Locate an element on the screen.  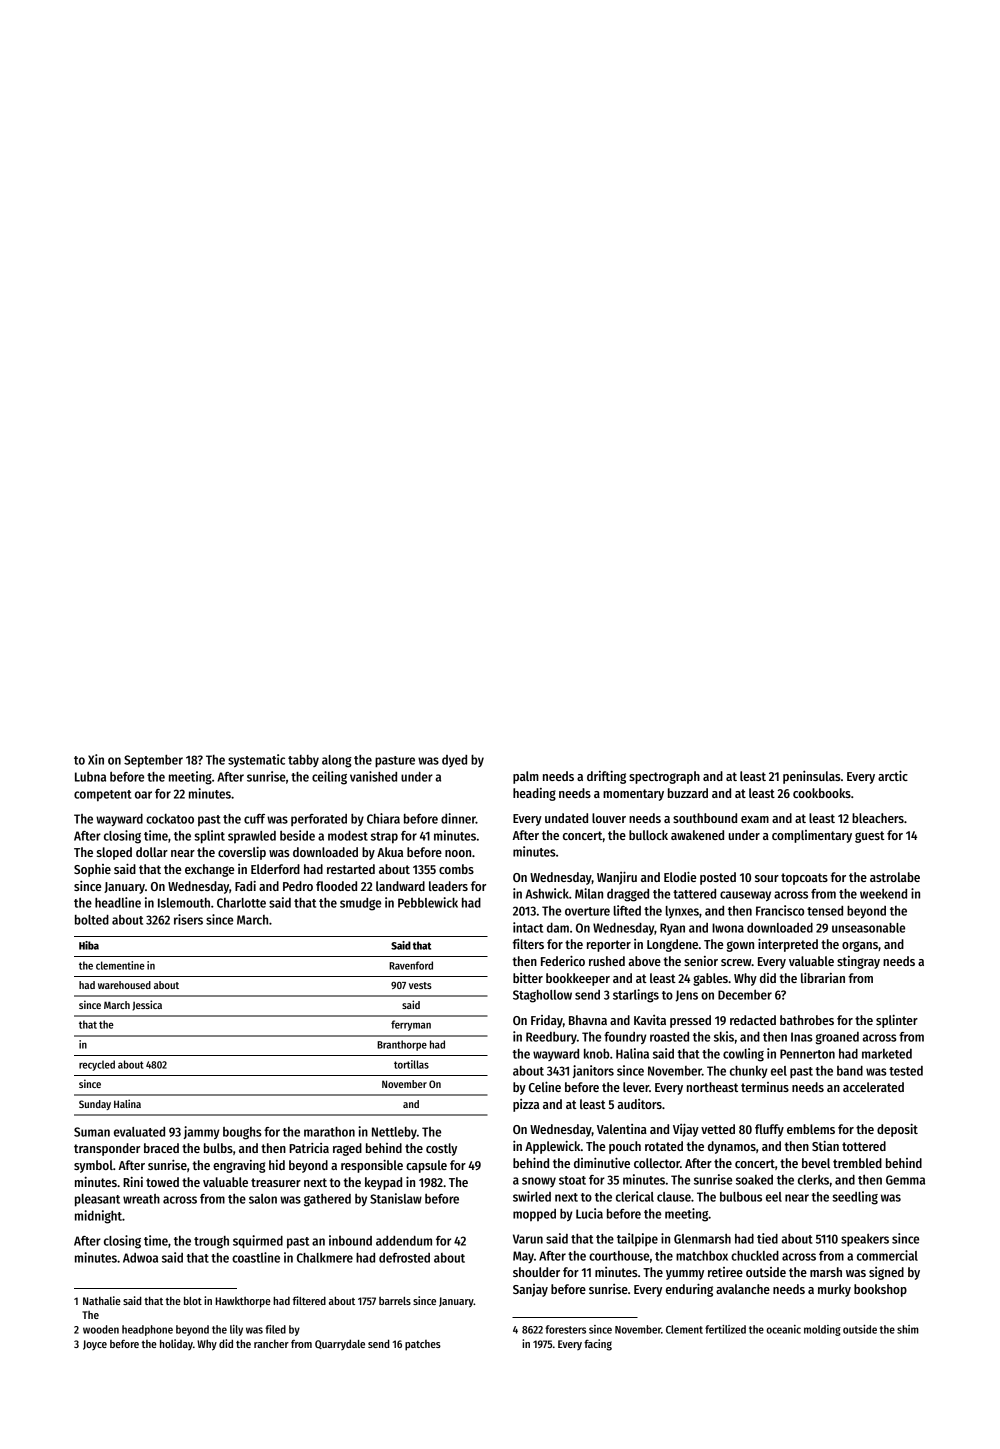
unseasonable is located at coordinates (868, 928).
